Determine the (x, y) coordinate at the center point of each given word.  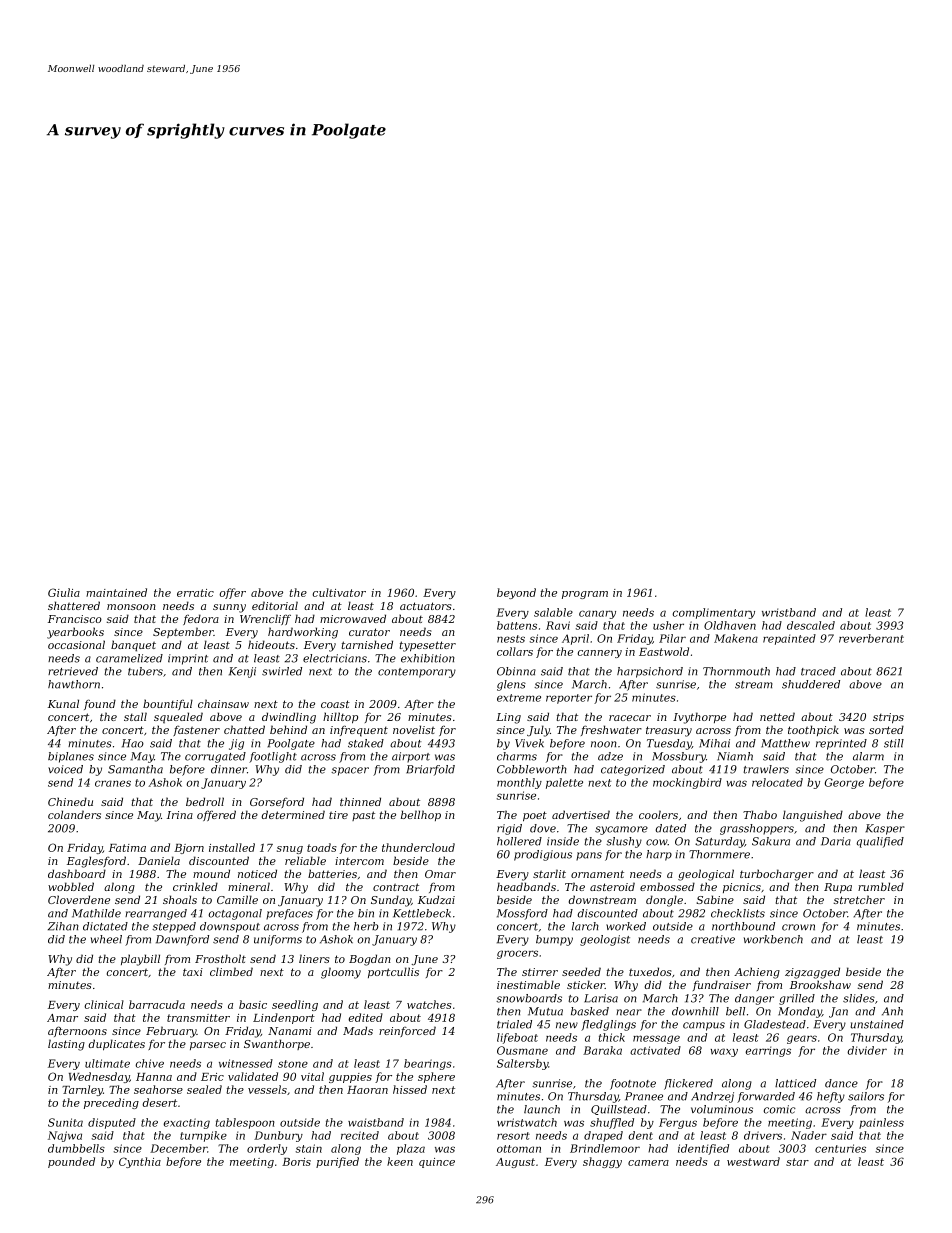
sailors (866, 1096)
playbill (140, 960)
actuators (426, 606)
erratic (195, 593)
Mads (358, 1030)
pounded (71, 1162)
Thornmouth (736, 671)
